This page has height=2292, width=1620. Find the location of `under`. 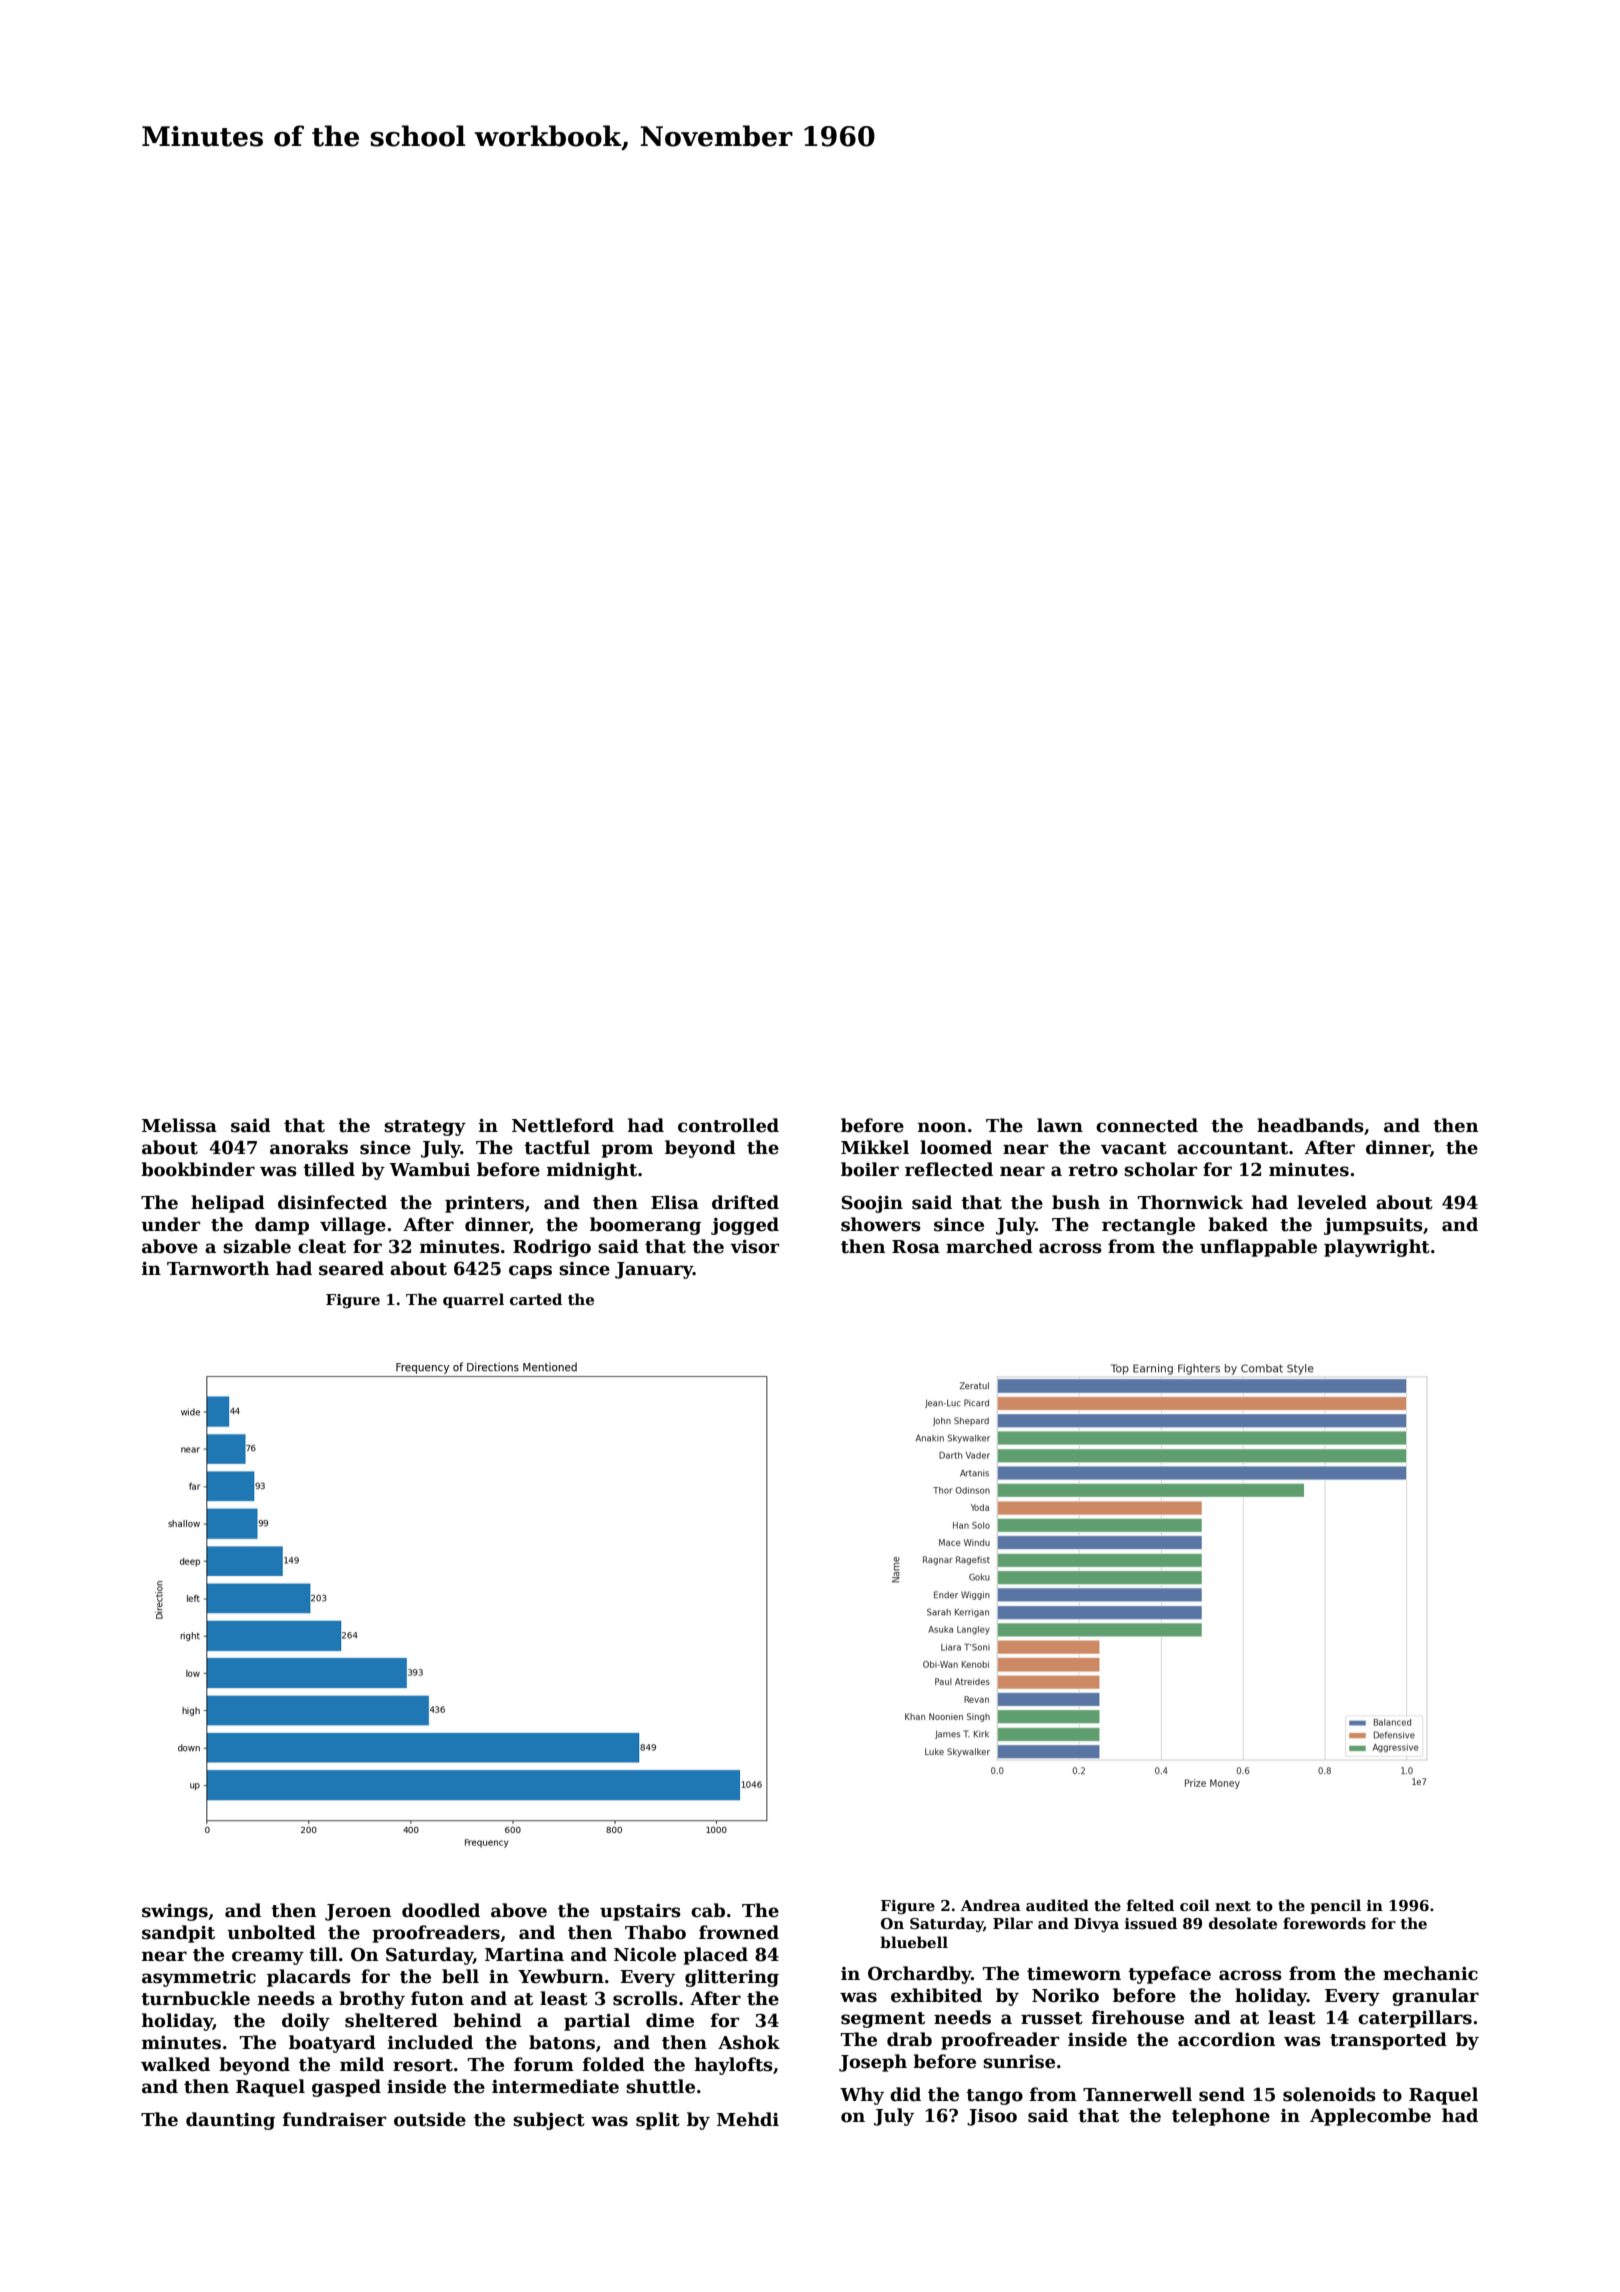

under is located at coordinates (171, 1224).
